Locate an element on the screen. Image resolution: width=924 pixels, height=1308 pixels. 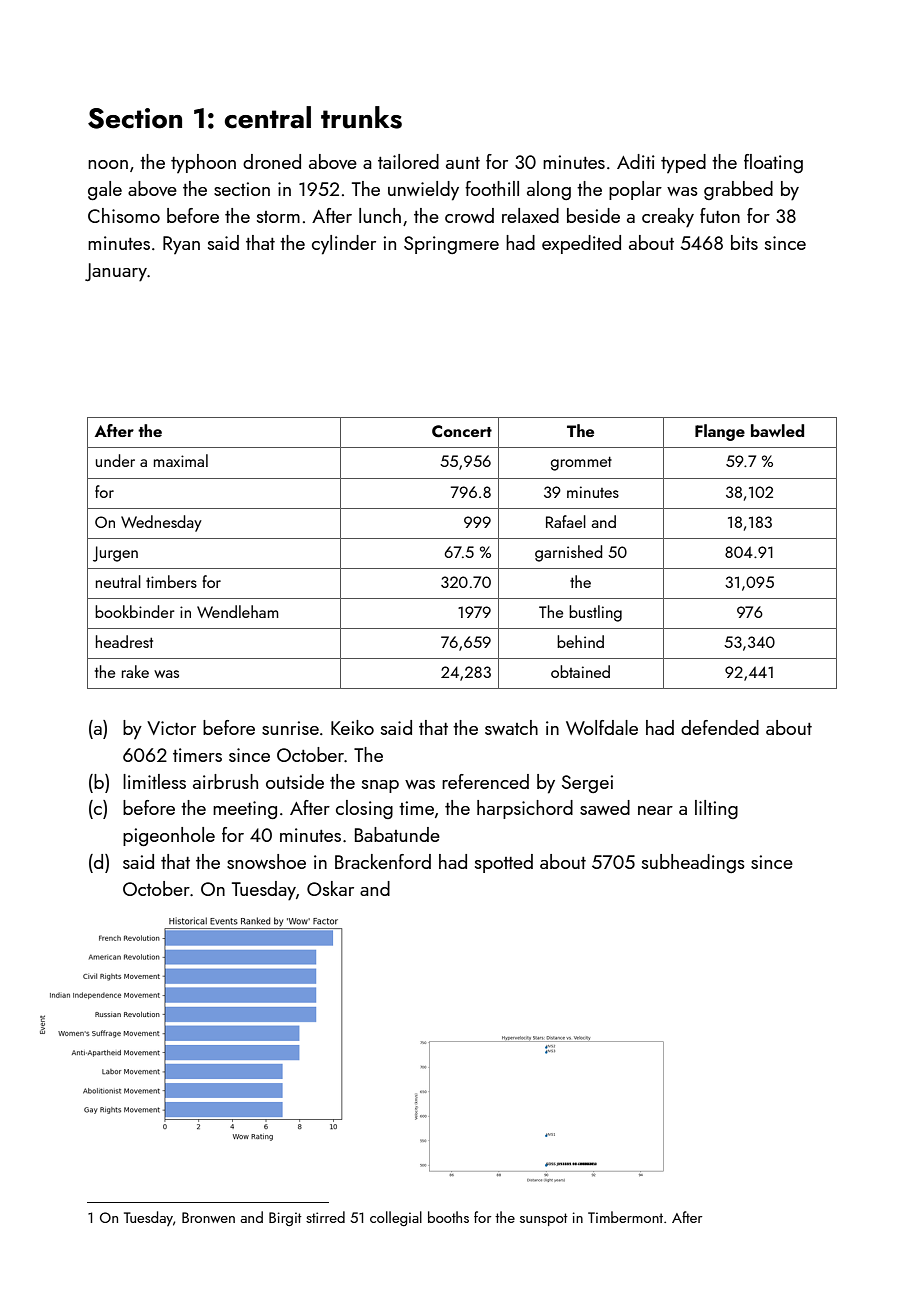
central is located at coordinates (268, 117).
